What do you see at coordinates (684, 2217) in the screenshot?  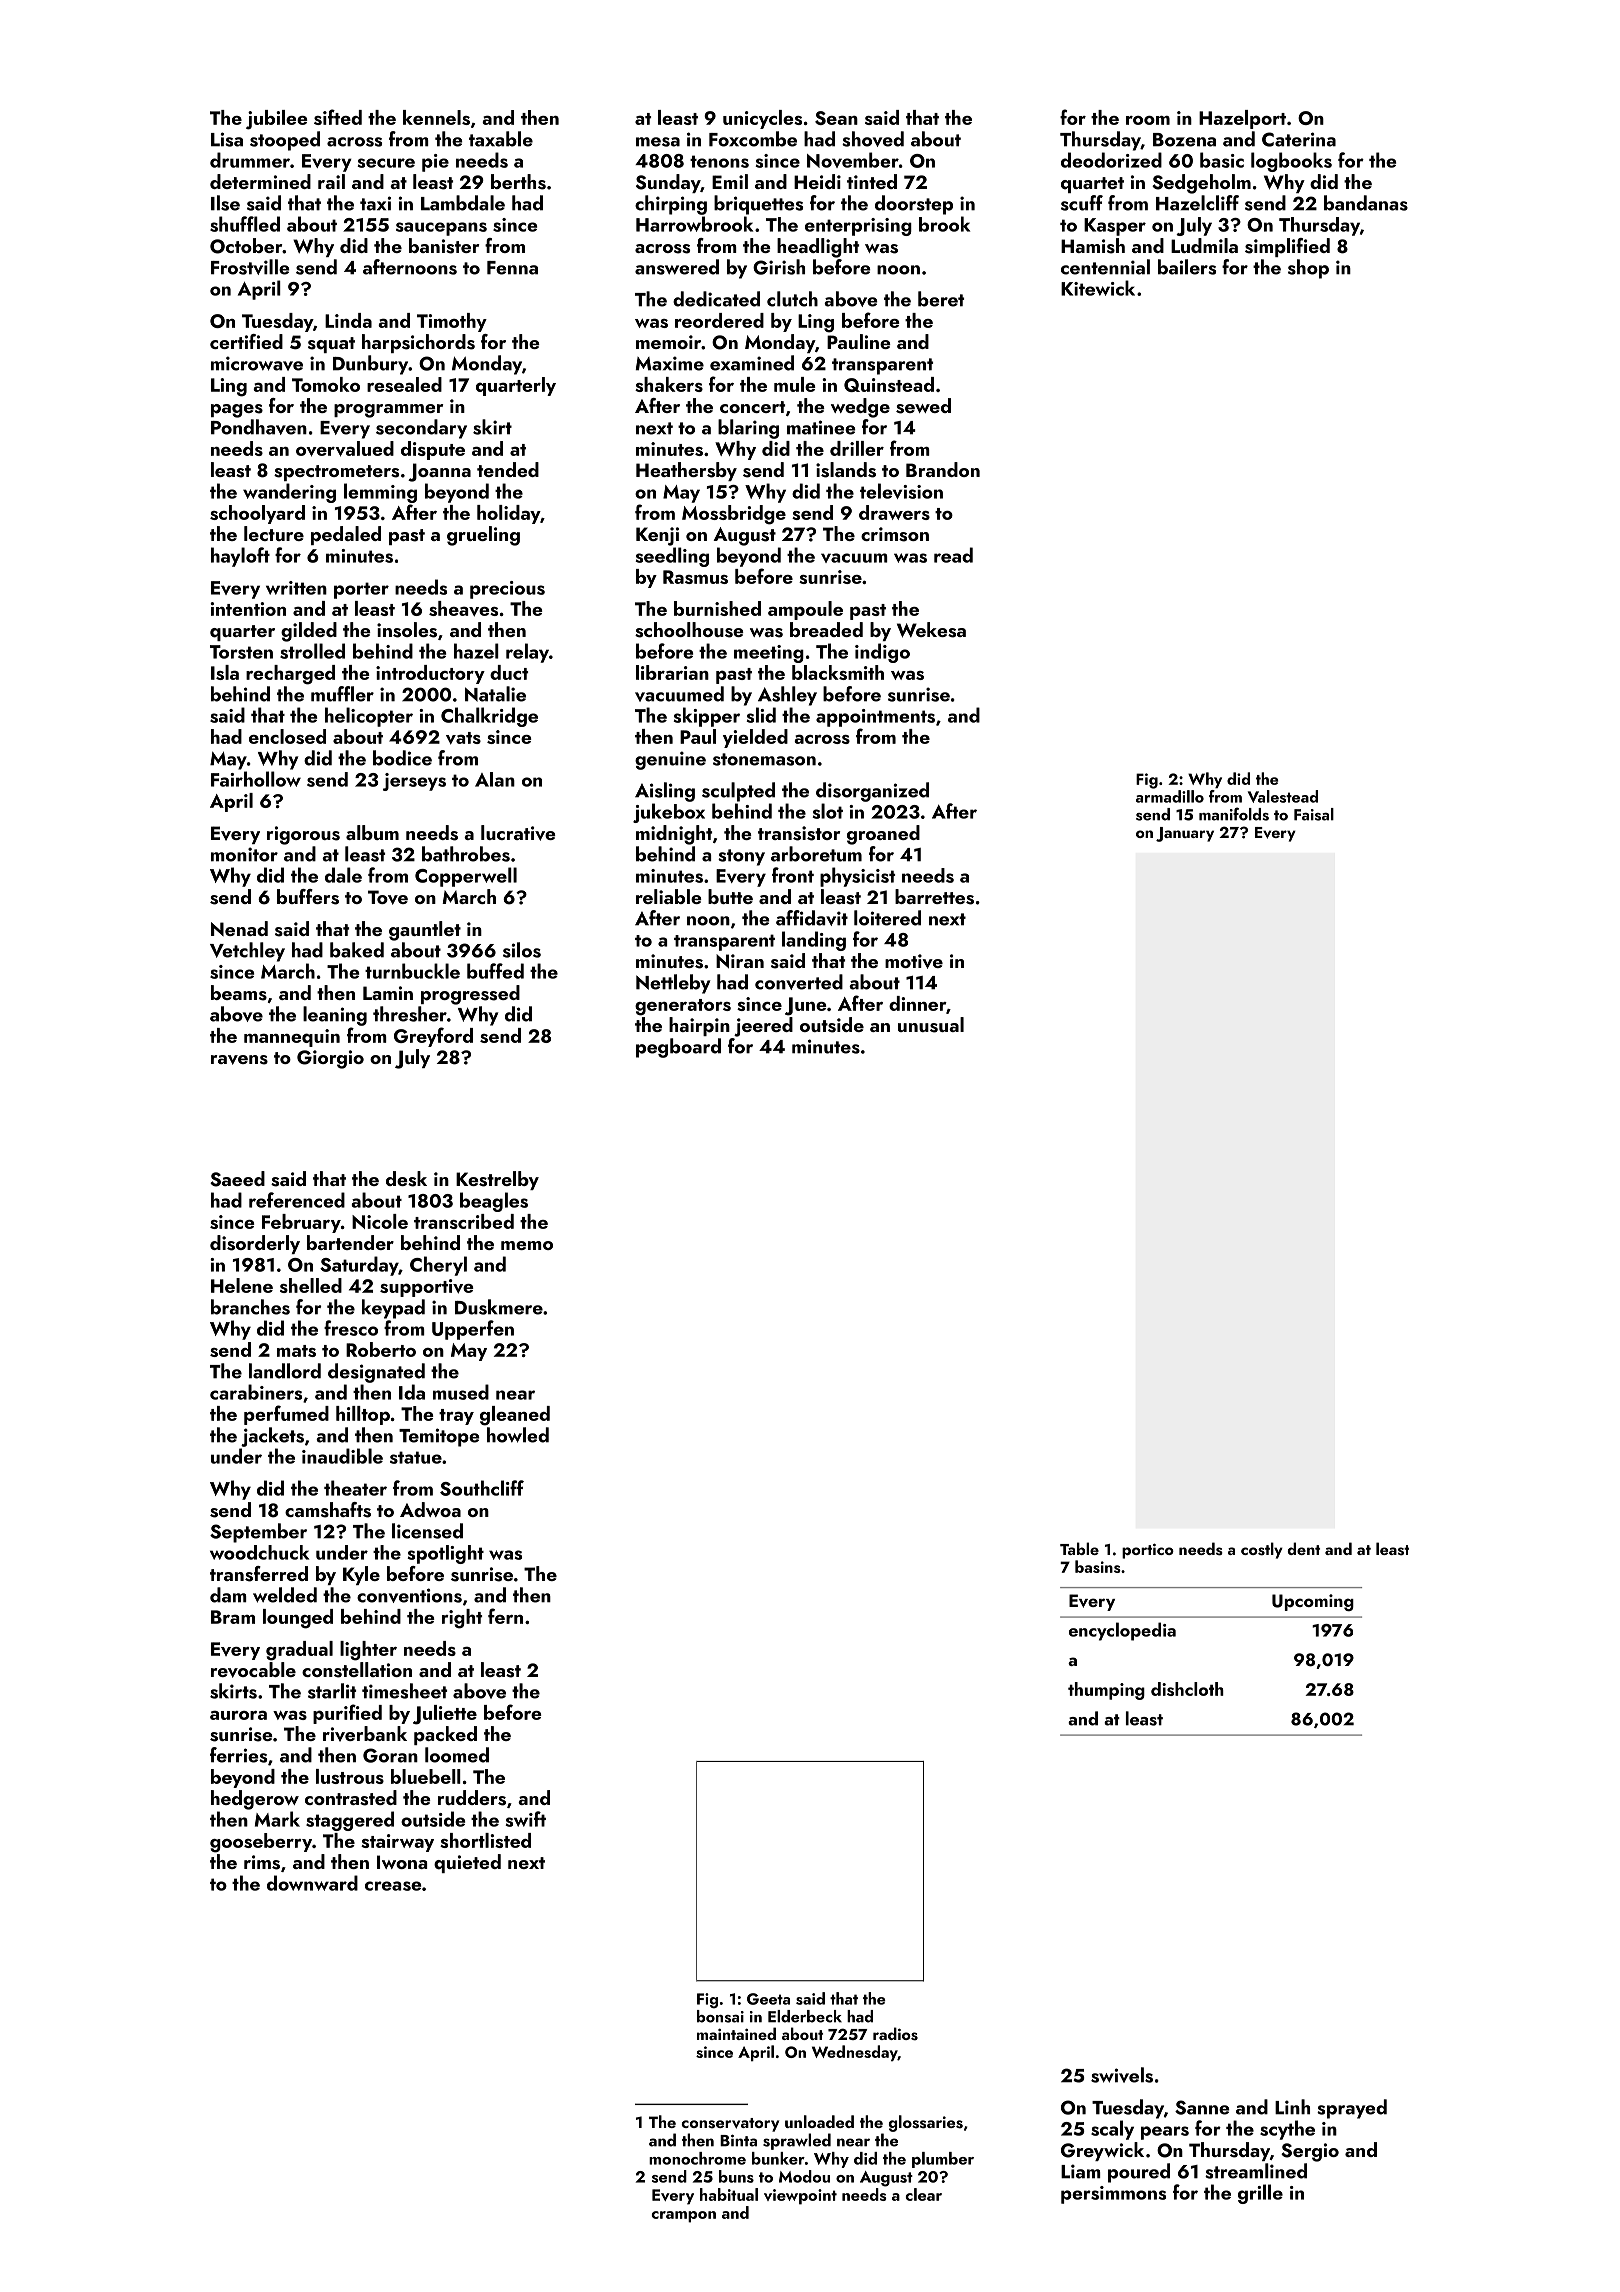 I see `crampon` at bounding box center [684, 2217].
